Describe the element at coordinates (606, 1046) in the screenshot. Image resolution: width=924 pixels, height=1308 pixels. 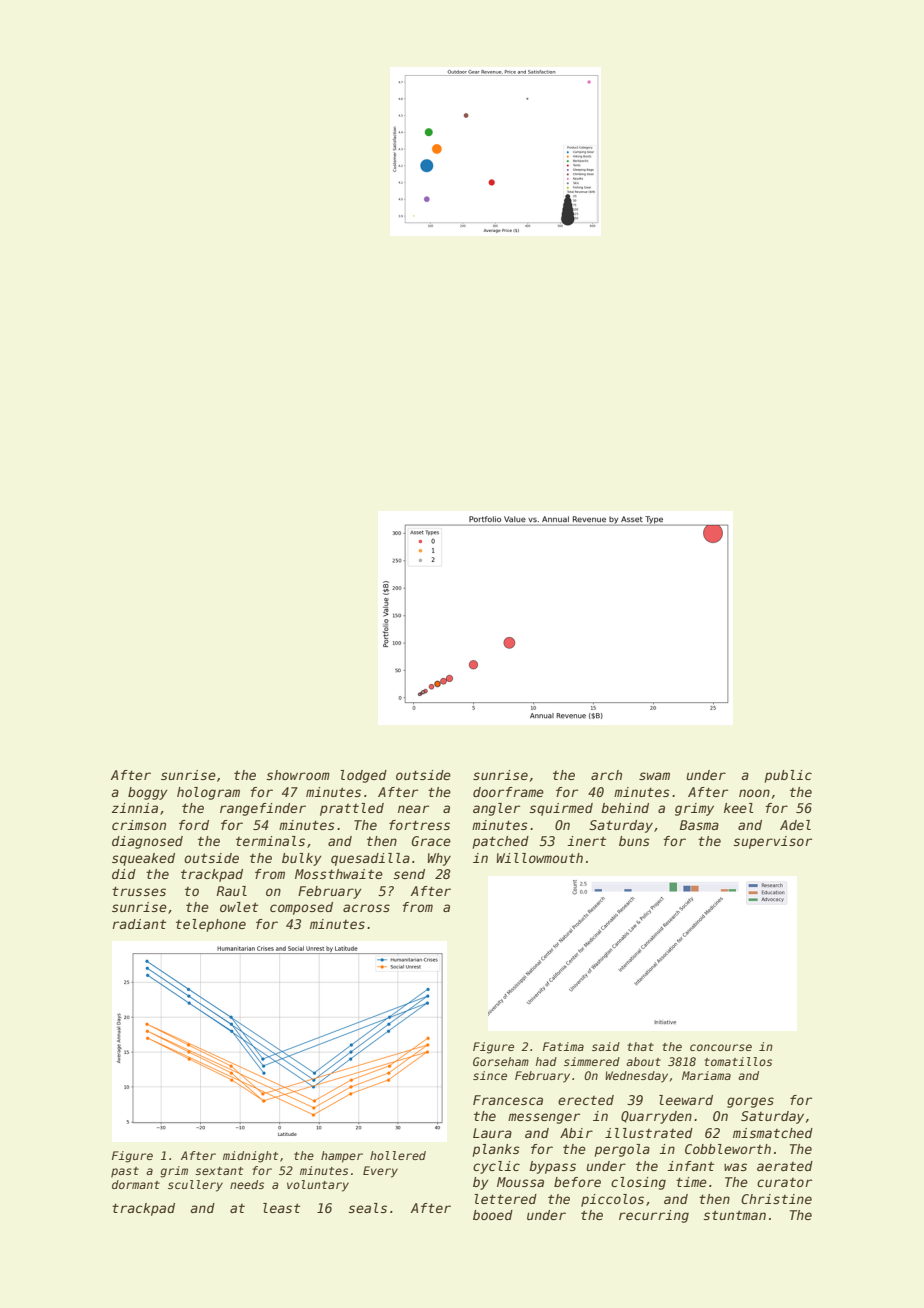
I see `said` at that location.
